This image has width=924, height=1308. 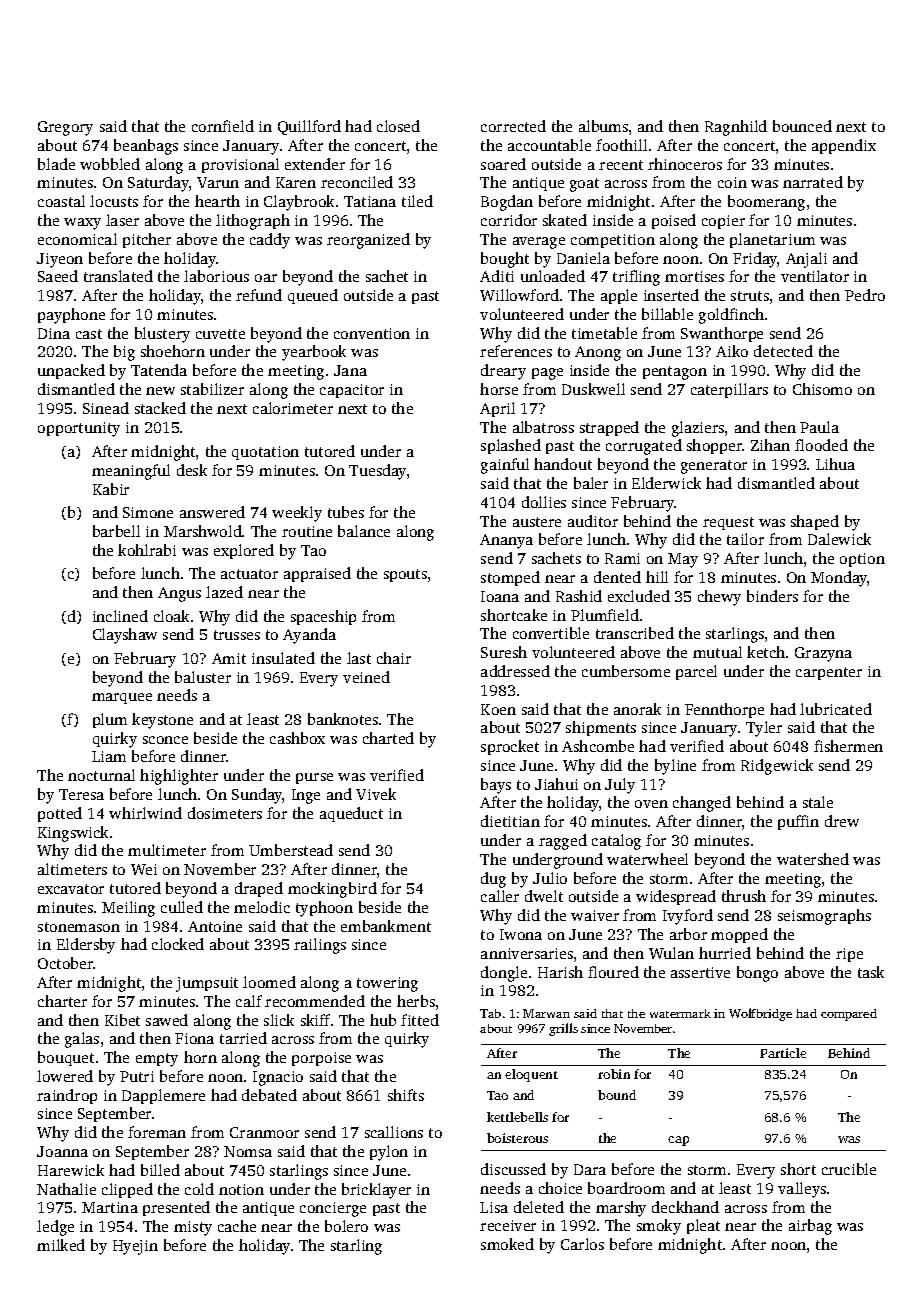 What do you see at coordinates (157, 1132) in the image?
I see `foreman` at bounding box center [157, 1132].
